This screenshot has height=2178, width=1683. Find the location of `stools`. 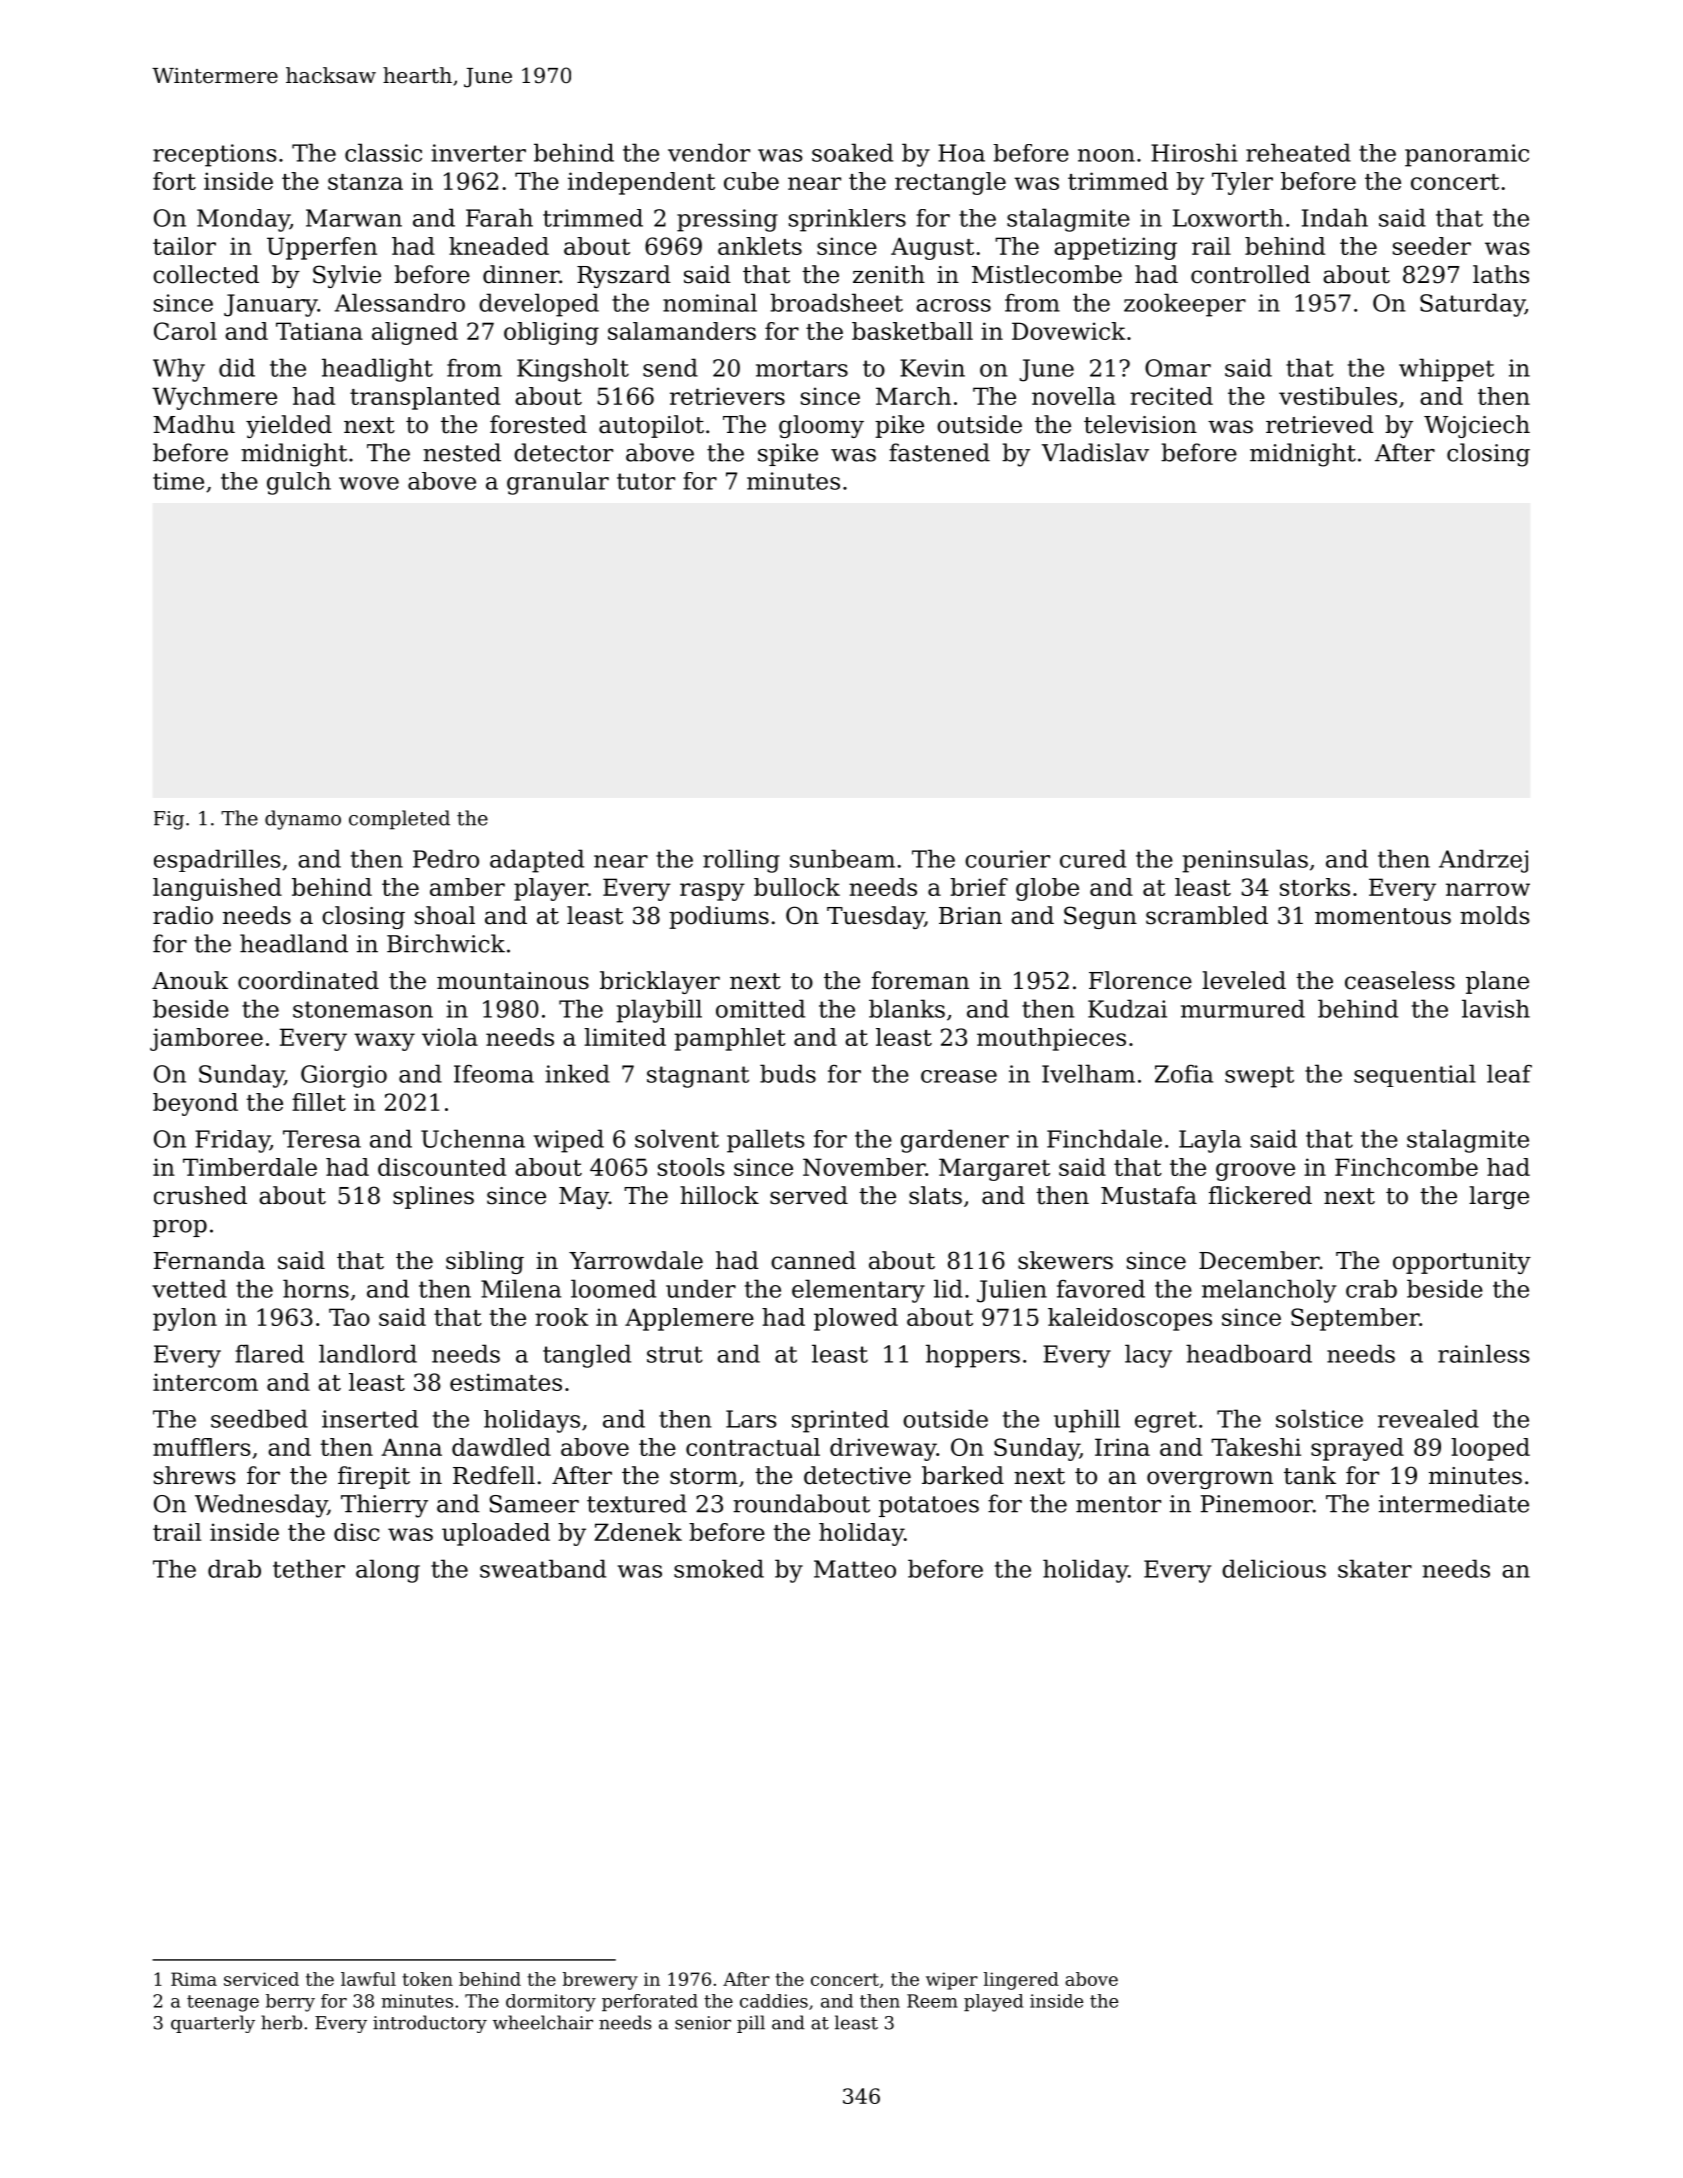

stools is located at coordinates (691, 1167).
